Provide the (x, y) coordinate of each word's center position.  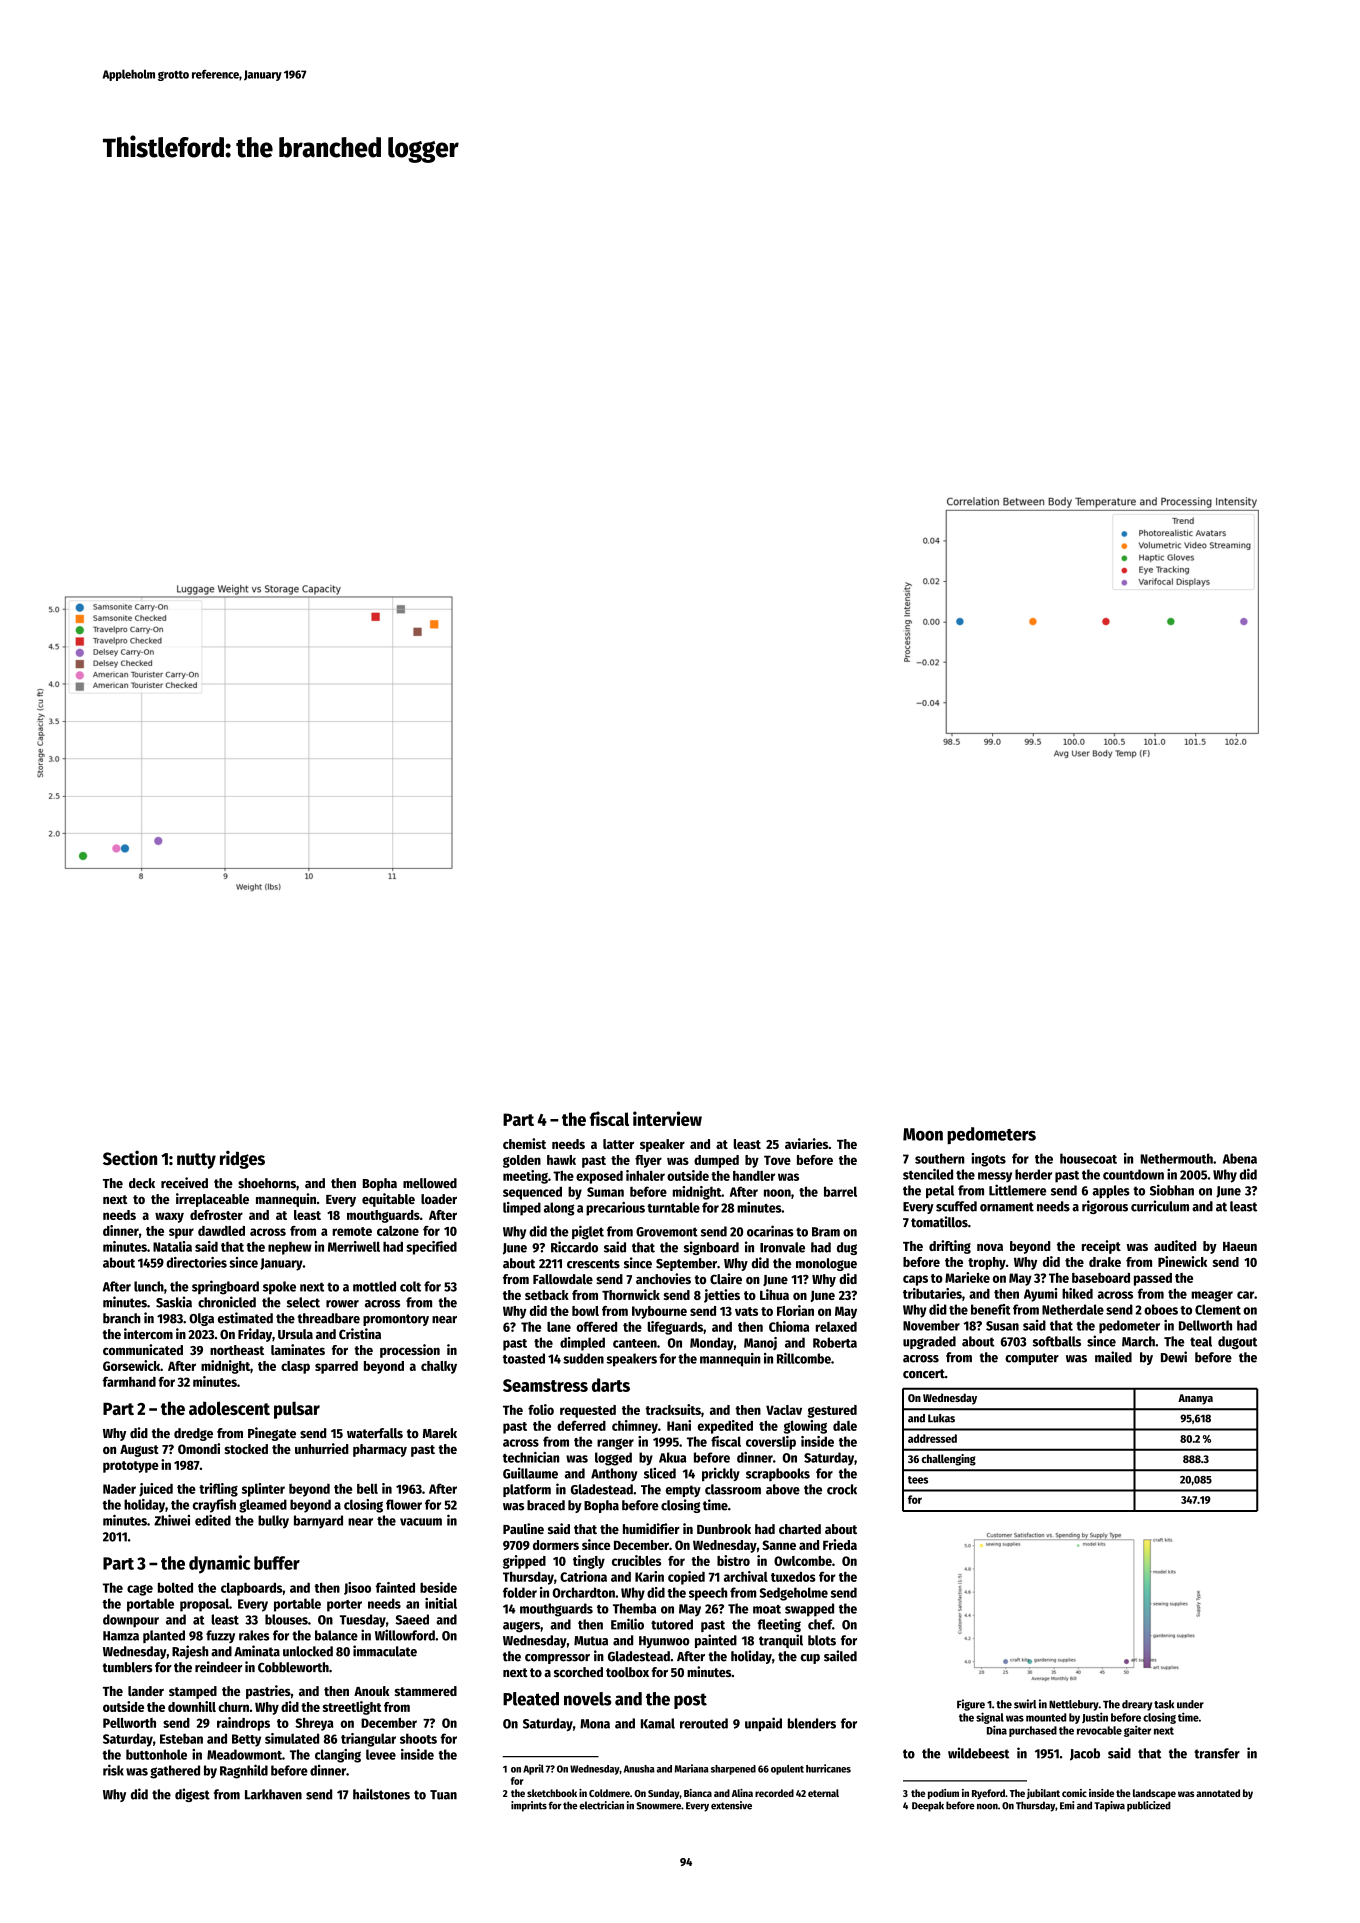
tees (918, 1480)
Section (130, 1157)
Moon (923, 1134)
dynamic (219, 1564)
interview (667, 1118)
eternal (823, 1793)
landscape (1154, 1794)
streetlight (352, 1708)
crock (842, 1489)
